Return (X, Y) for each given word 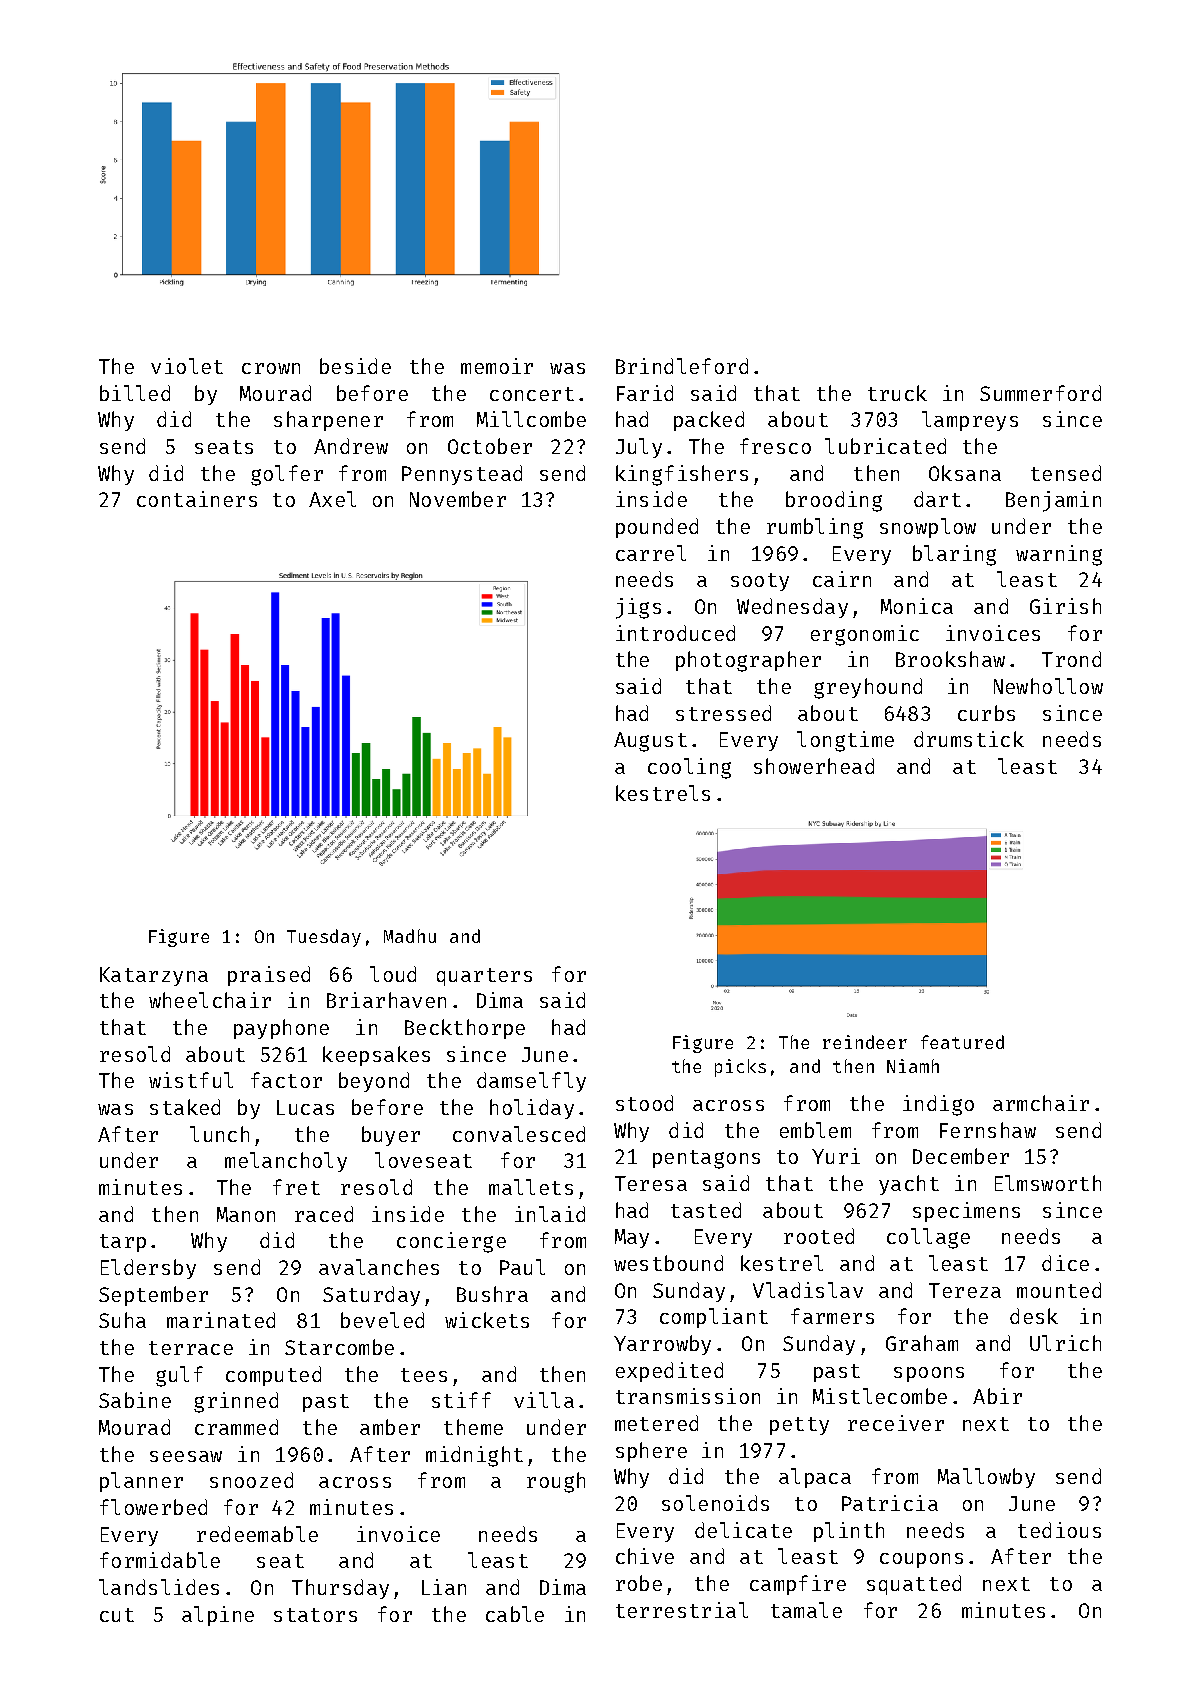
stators (315, 1615)
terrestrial (682, 1610)
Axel (332, 499)
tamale (806, 1610)
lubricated (885, 446)
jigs (638, 608)
